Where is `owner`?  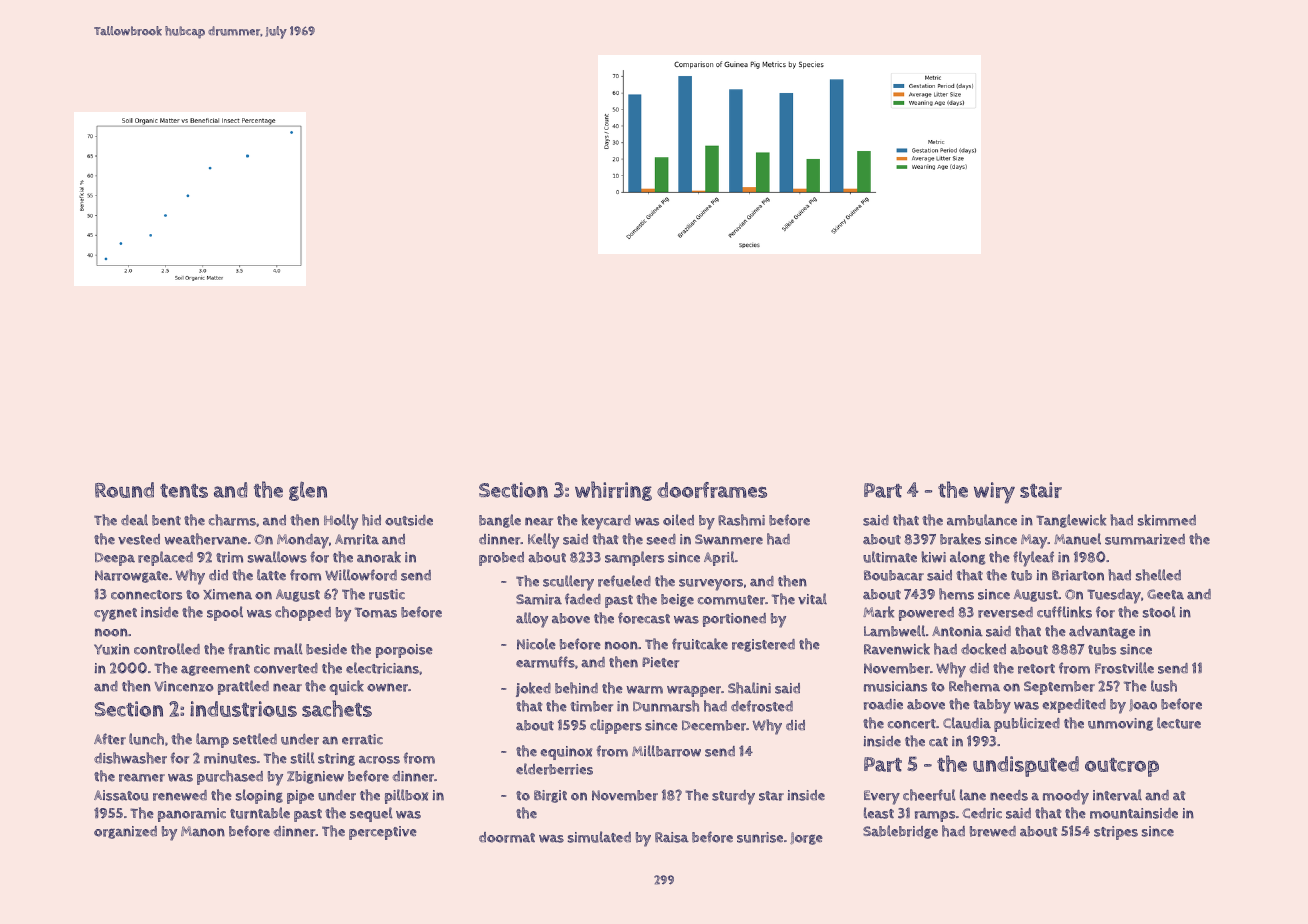 owner is located at coordinates (387, 687).
